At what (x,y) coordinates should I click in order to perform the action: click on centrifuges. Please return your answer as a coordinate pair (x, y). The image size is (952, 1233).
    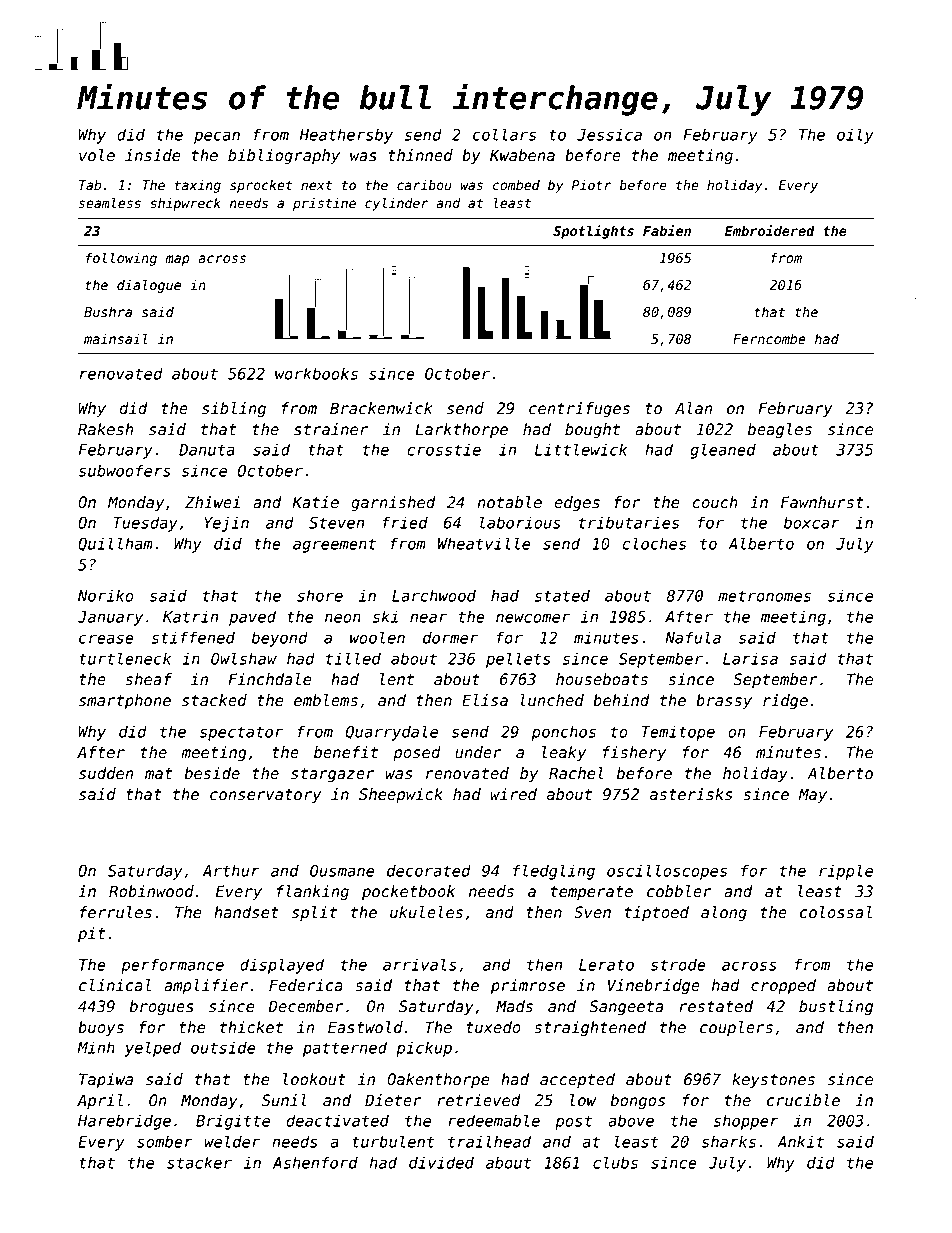
    Looking at the image, I should click on (579, 409).
